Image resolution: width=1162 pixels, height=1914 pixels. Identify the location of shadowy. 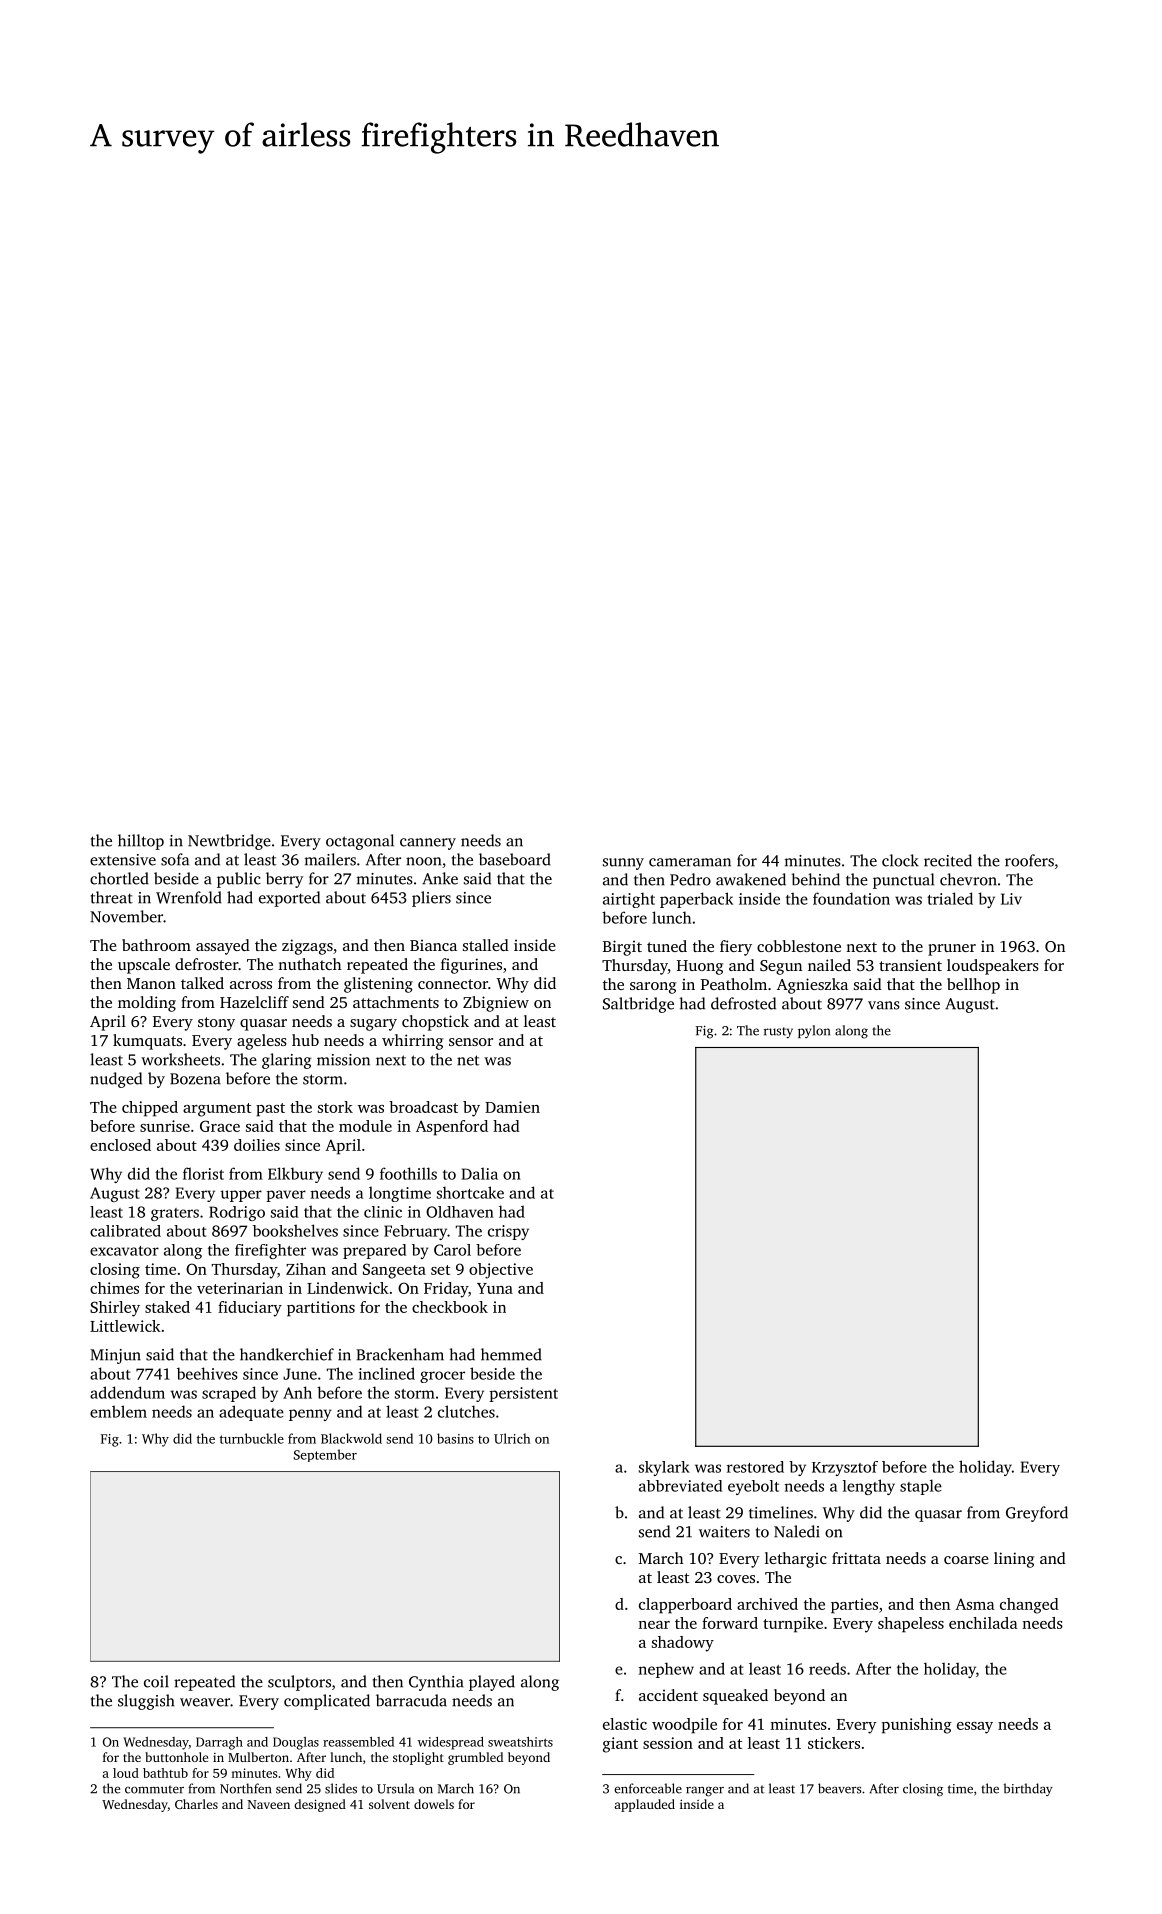
(683, 1644).
